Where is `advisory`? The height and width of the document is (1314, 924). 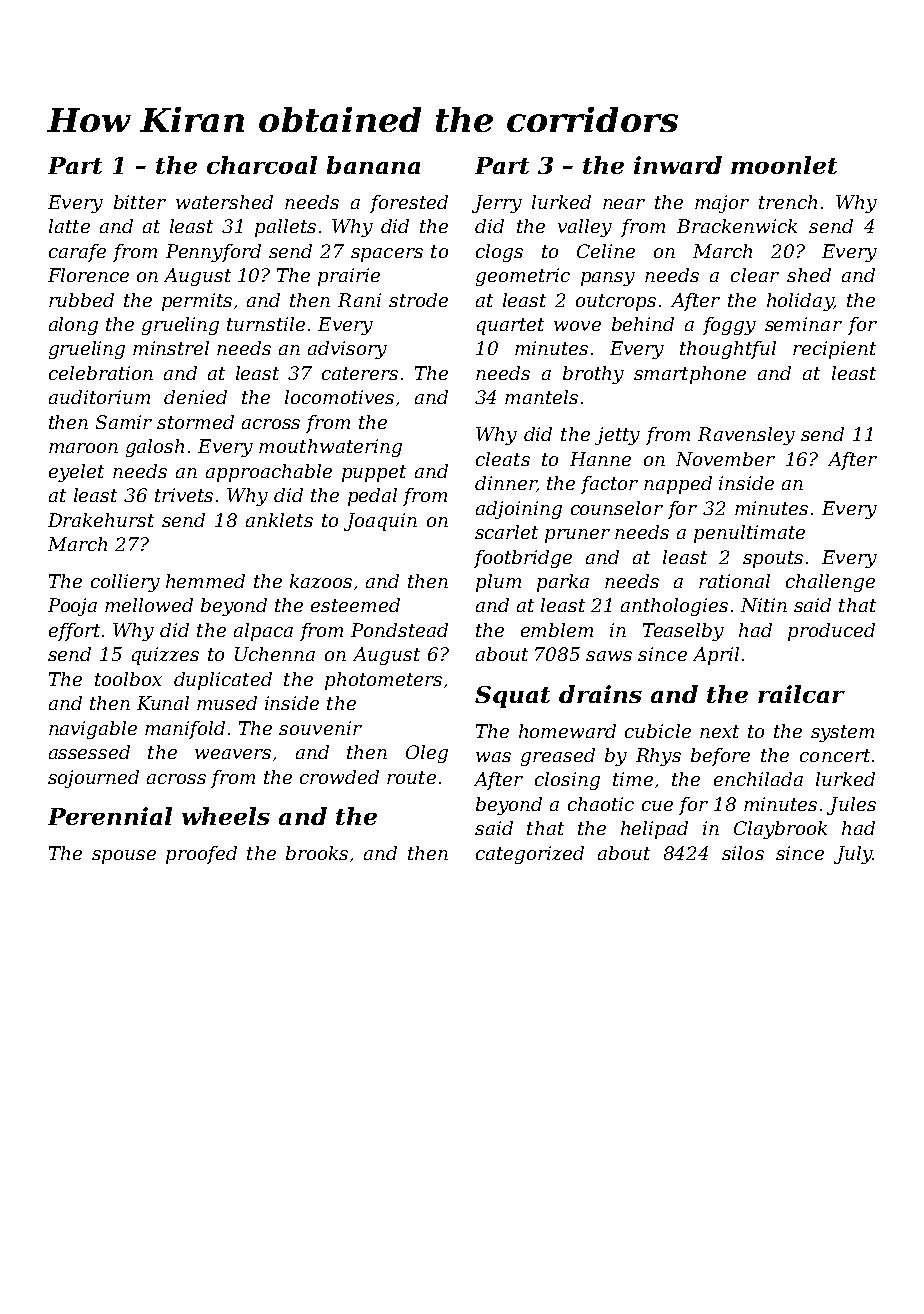 advisory is located at coordinates (347, 350).
